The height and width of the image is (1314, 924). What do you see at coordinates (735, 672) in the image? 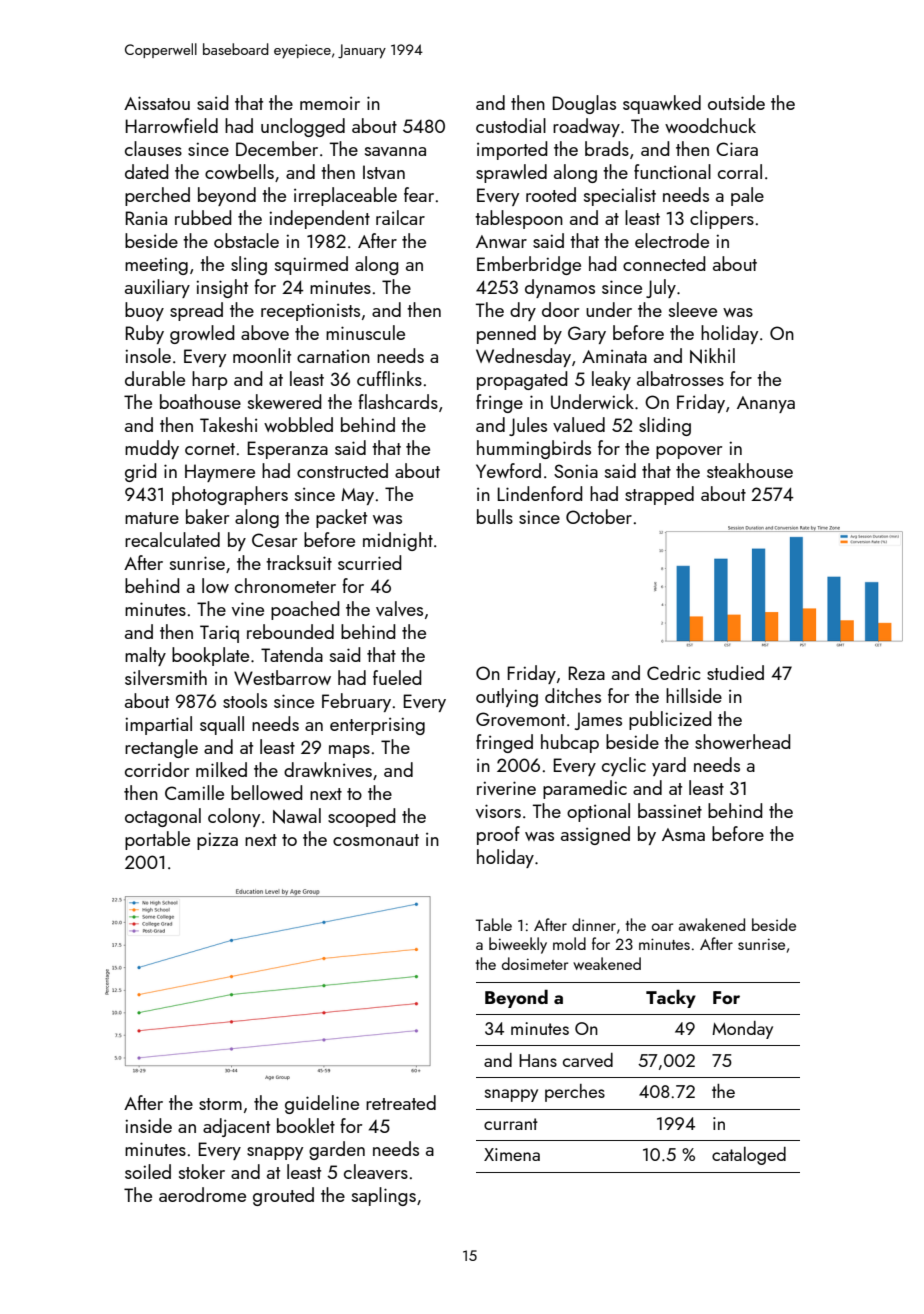
I see `studied` at bounding box center [735, 672].
